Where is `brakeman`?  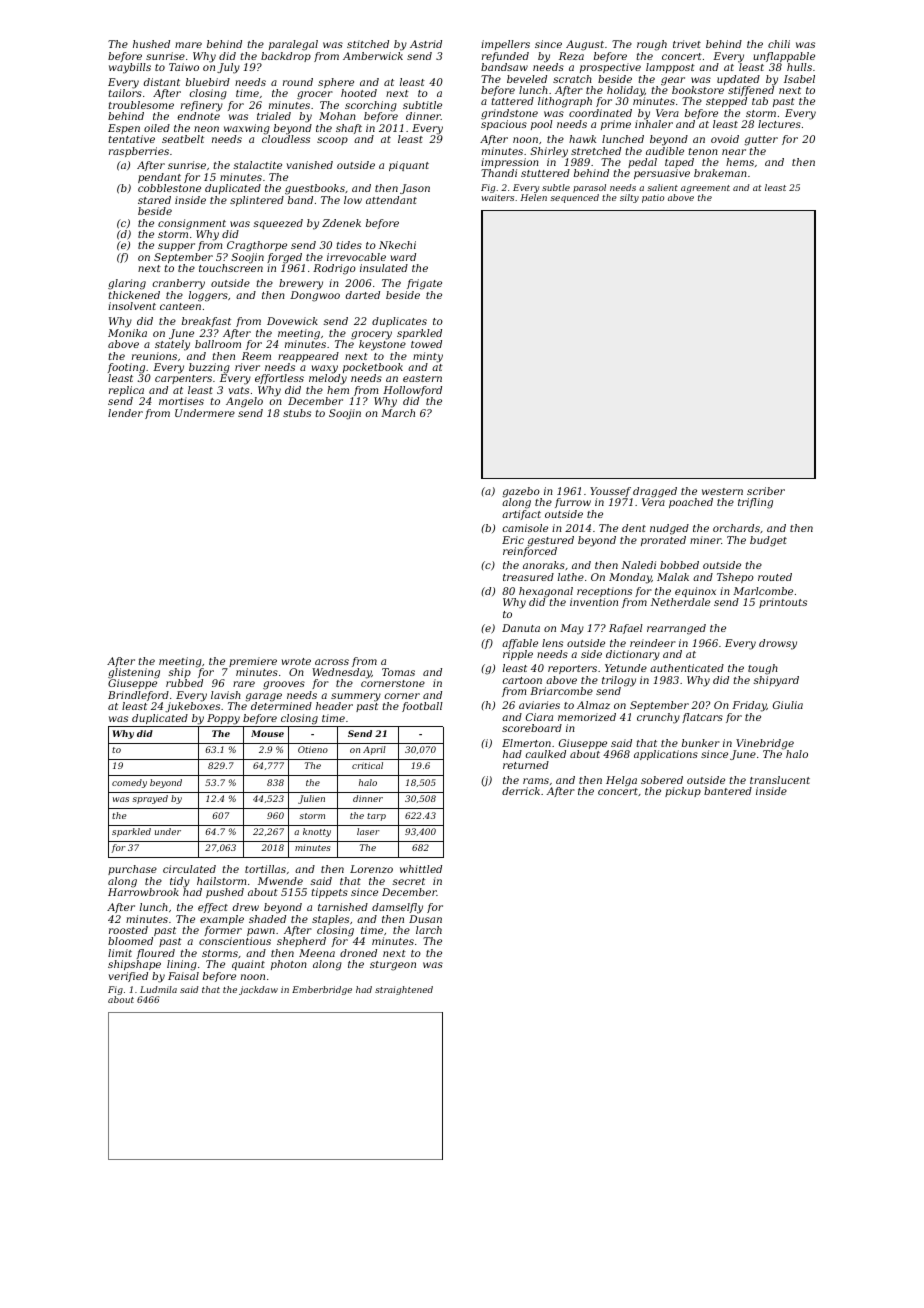 brakeman is located at coordinates (720, 173).
